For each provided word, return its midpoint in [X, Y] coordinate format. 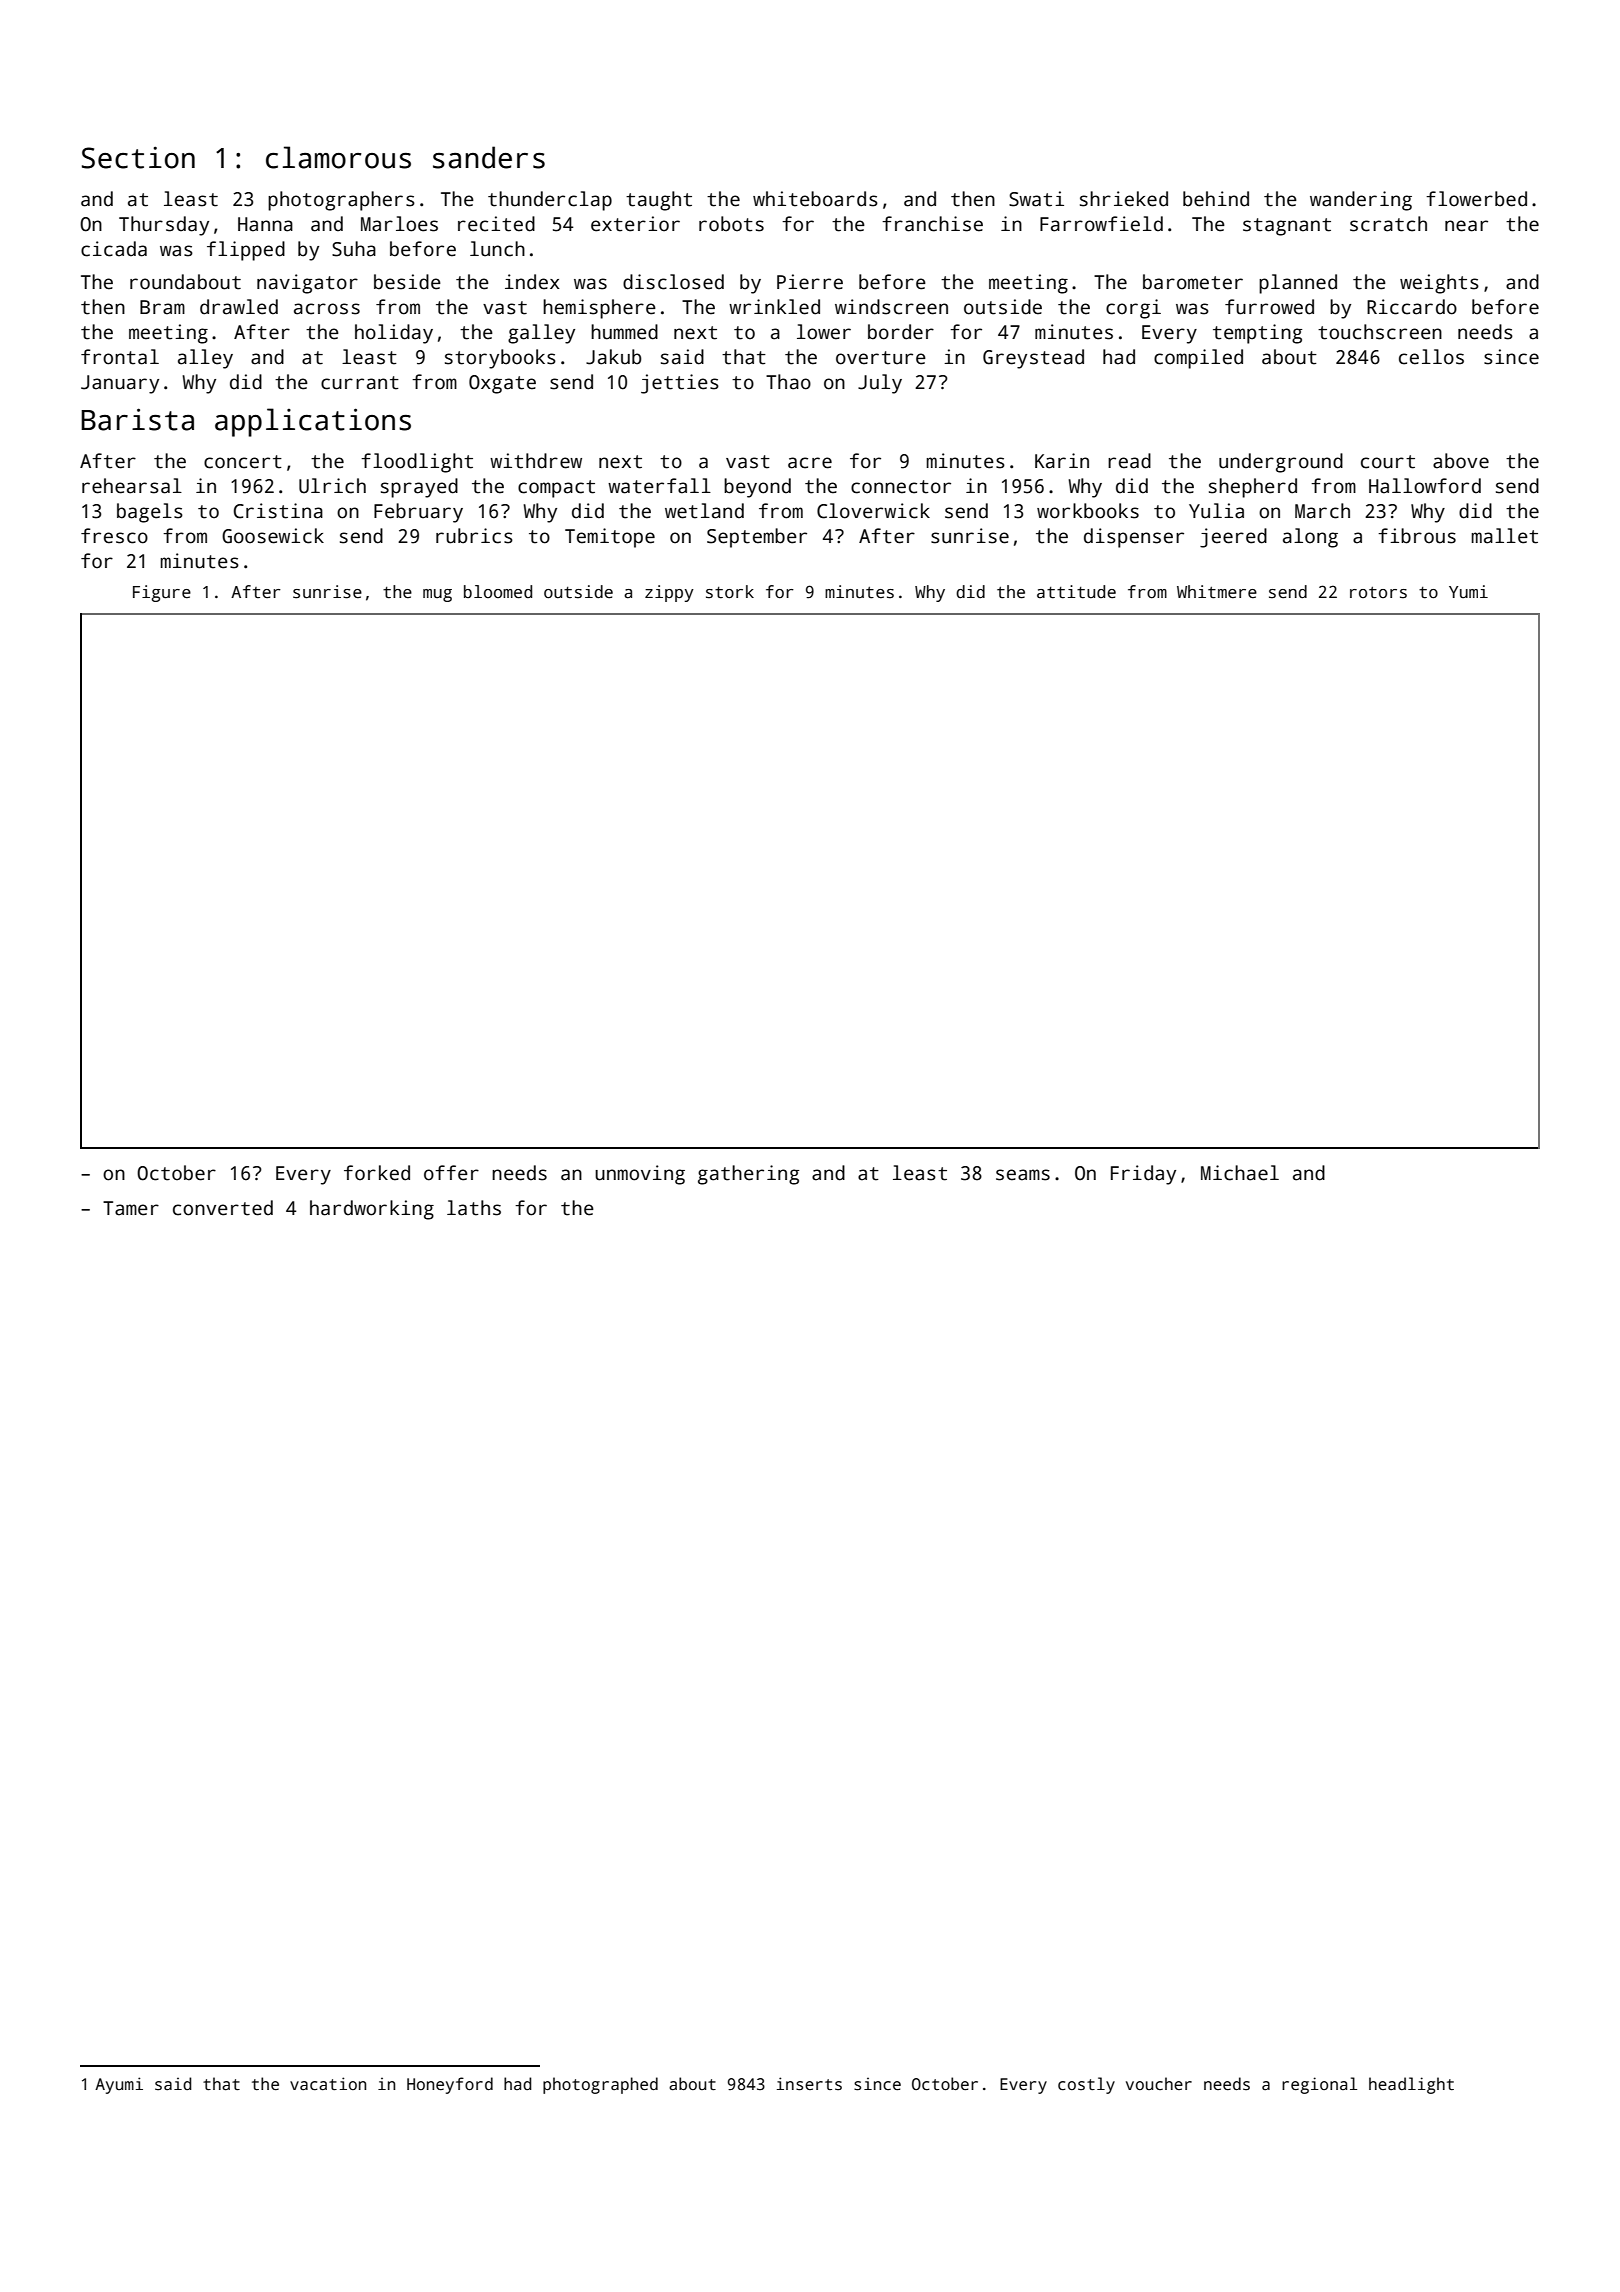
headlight [1411, 2085]
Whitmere [1217, 592]
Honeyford [450, 2085]
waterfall [659, 486]
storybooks [500, 359]
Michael [1240, 1173]
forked [377, 1173]
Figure [162, 593]
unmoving [640, 1175]
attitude [1076, 592]
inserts [809, 2084]
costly [1086, 2085]
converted [223, 1208]
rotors [1378, 593]
